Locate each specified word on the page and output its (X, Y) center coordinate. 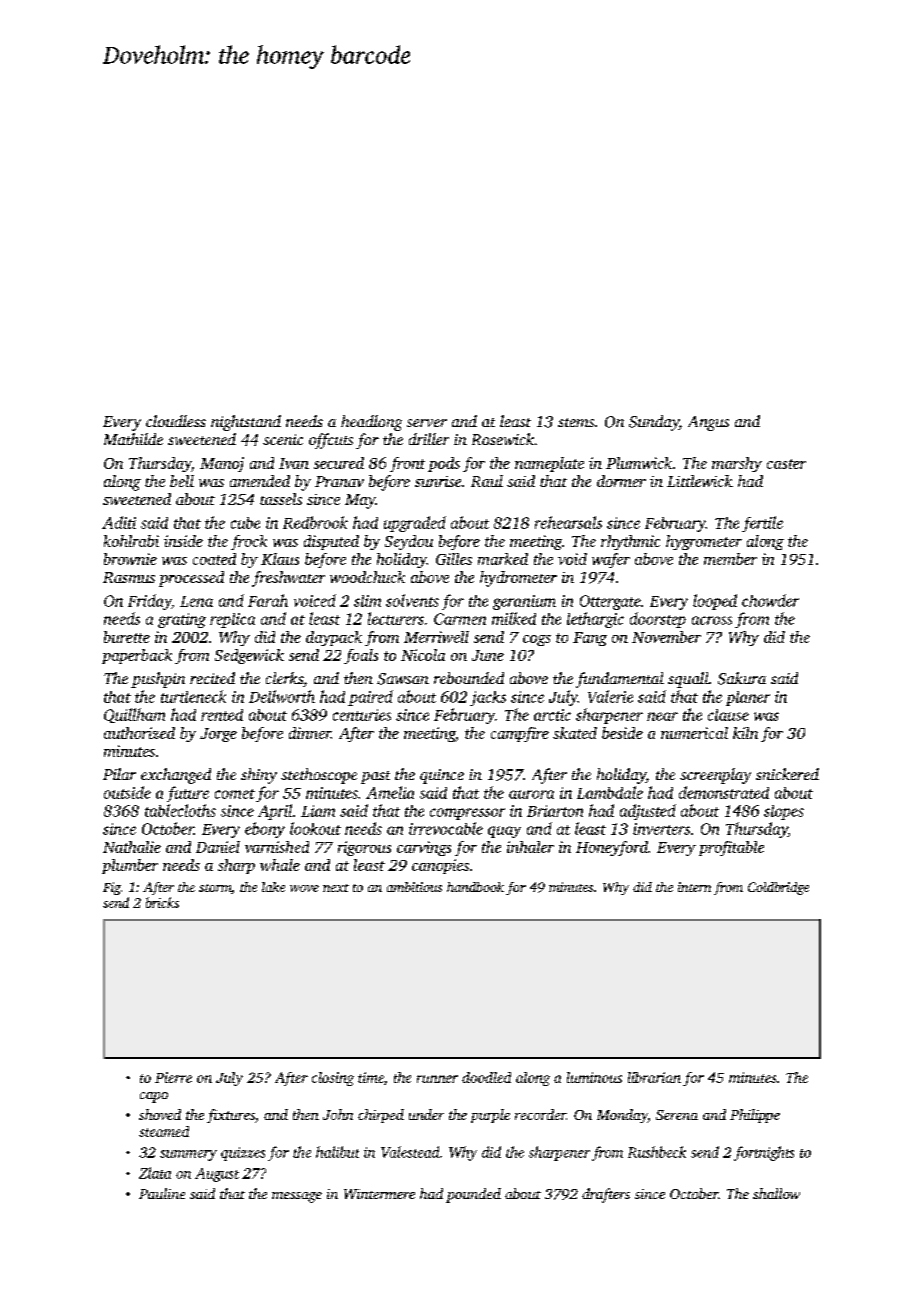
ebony (265, 830)
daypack (334, 638)
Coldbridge (778, 888)
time (371, 1077)
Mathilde (133, 439)
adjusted (648, 812)
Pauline (162, 1193)
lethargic (595, 620)
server (427, 423)
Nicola (423, 655)
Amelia (390, 792)
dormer (621, 481)
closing (333, 1079)
